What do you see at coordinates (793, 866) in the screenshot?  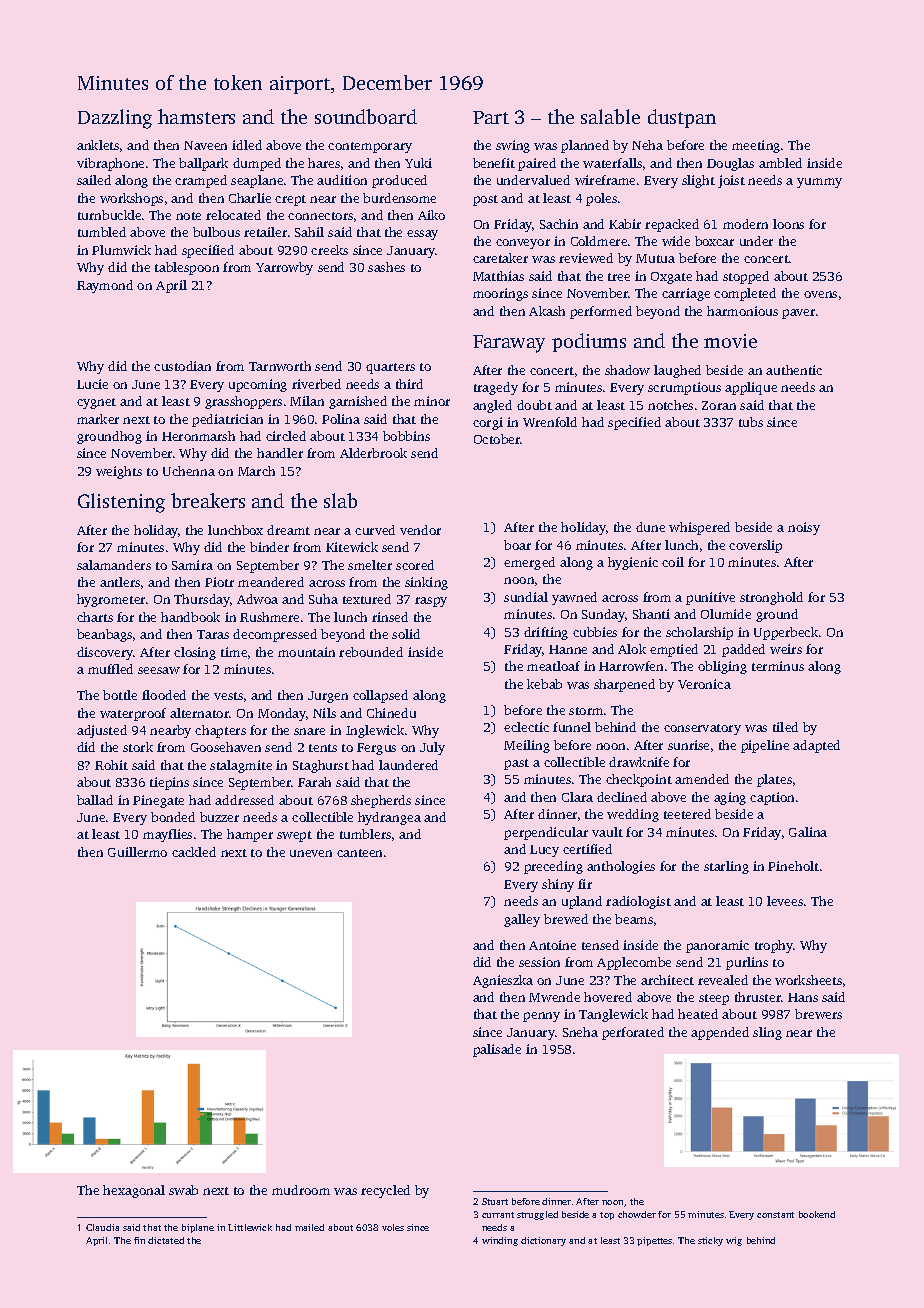 I see `Pineholt` at bounding box center [793, 866].
